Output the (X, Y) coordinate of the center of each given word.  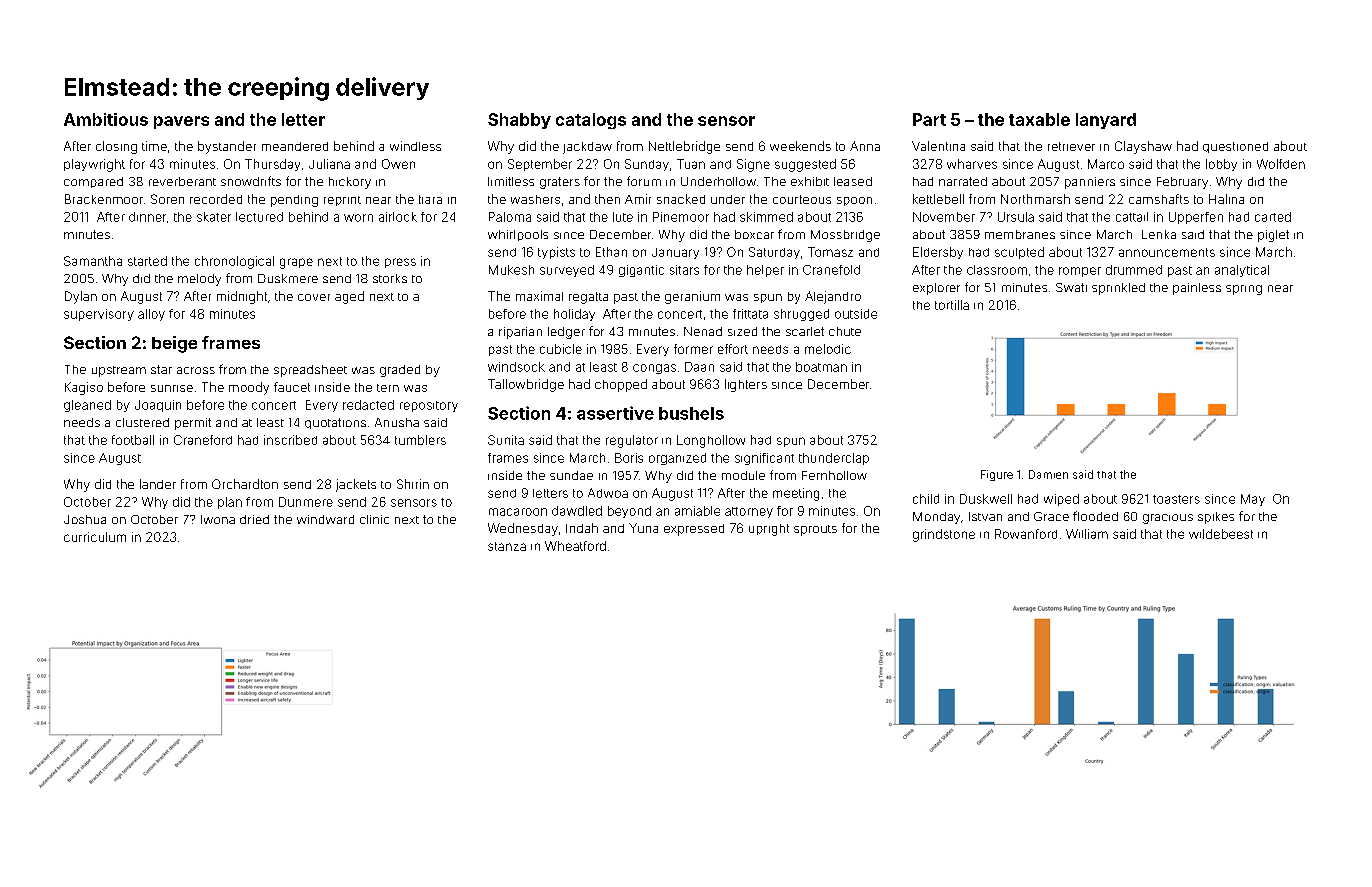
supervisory (99, 315)
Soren (167, 199)
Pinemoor (681, 217)
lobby (1221, 165)
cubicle (561, 349)
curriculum (95, 537)
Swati (1071, 287)
